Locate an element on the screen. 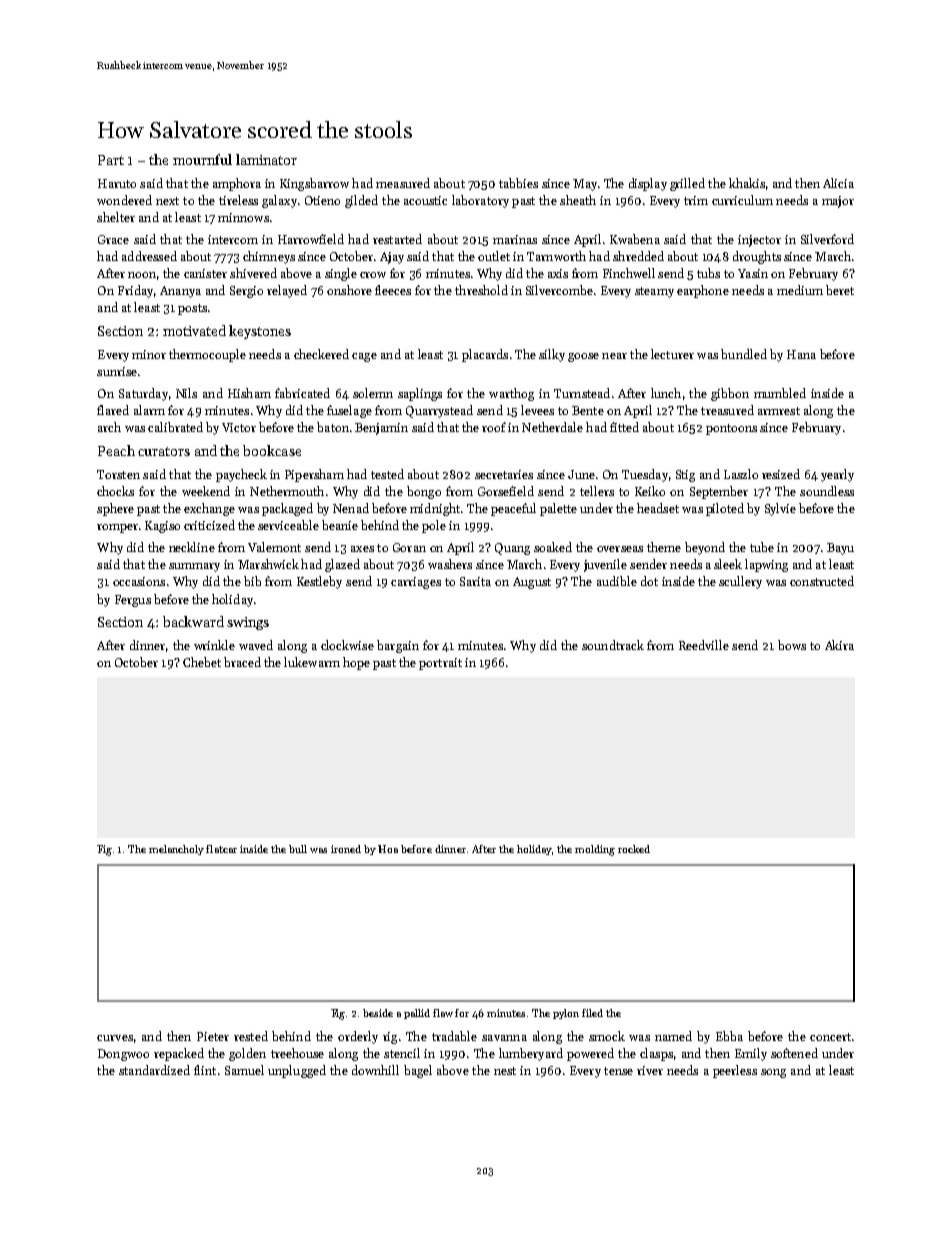  axes is located at coordinates (362, 549).
